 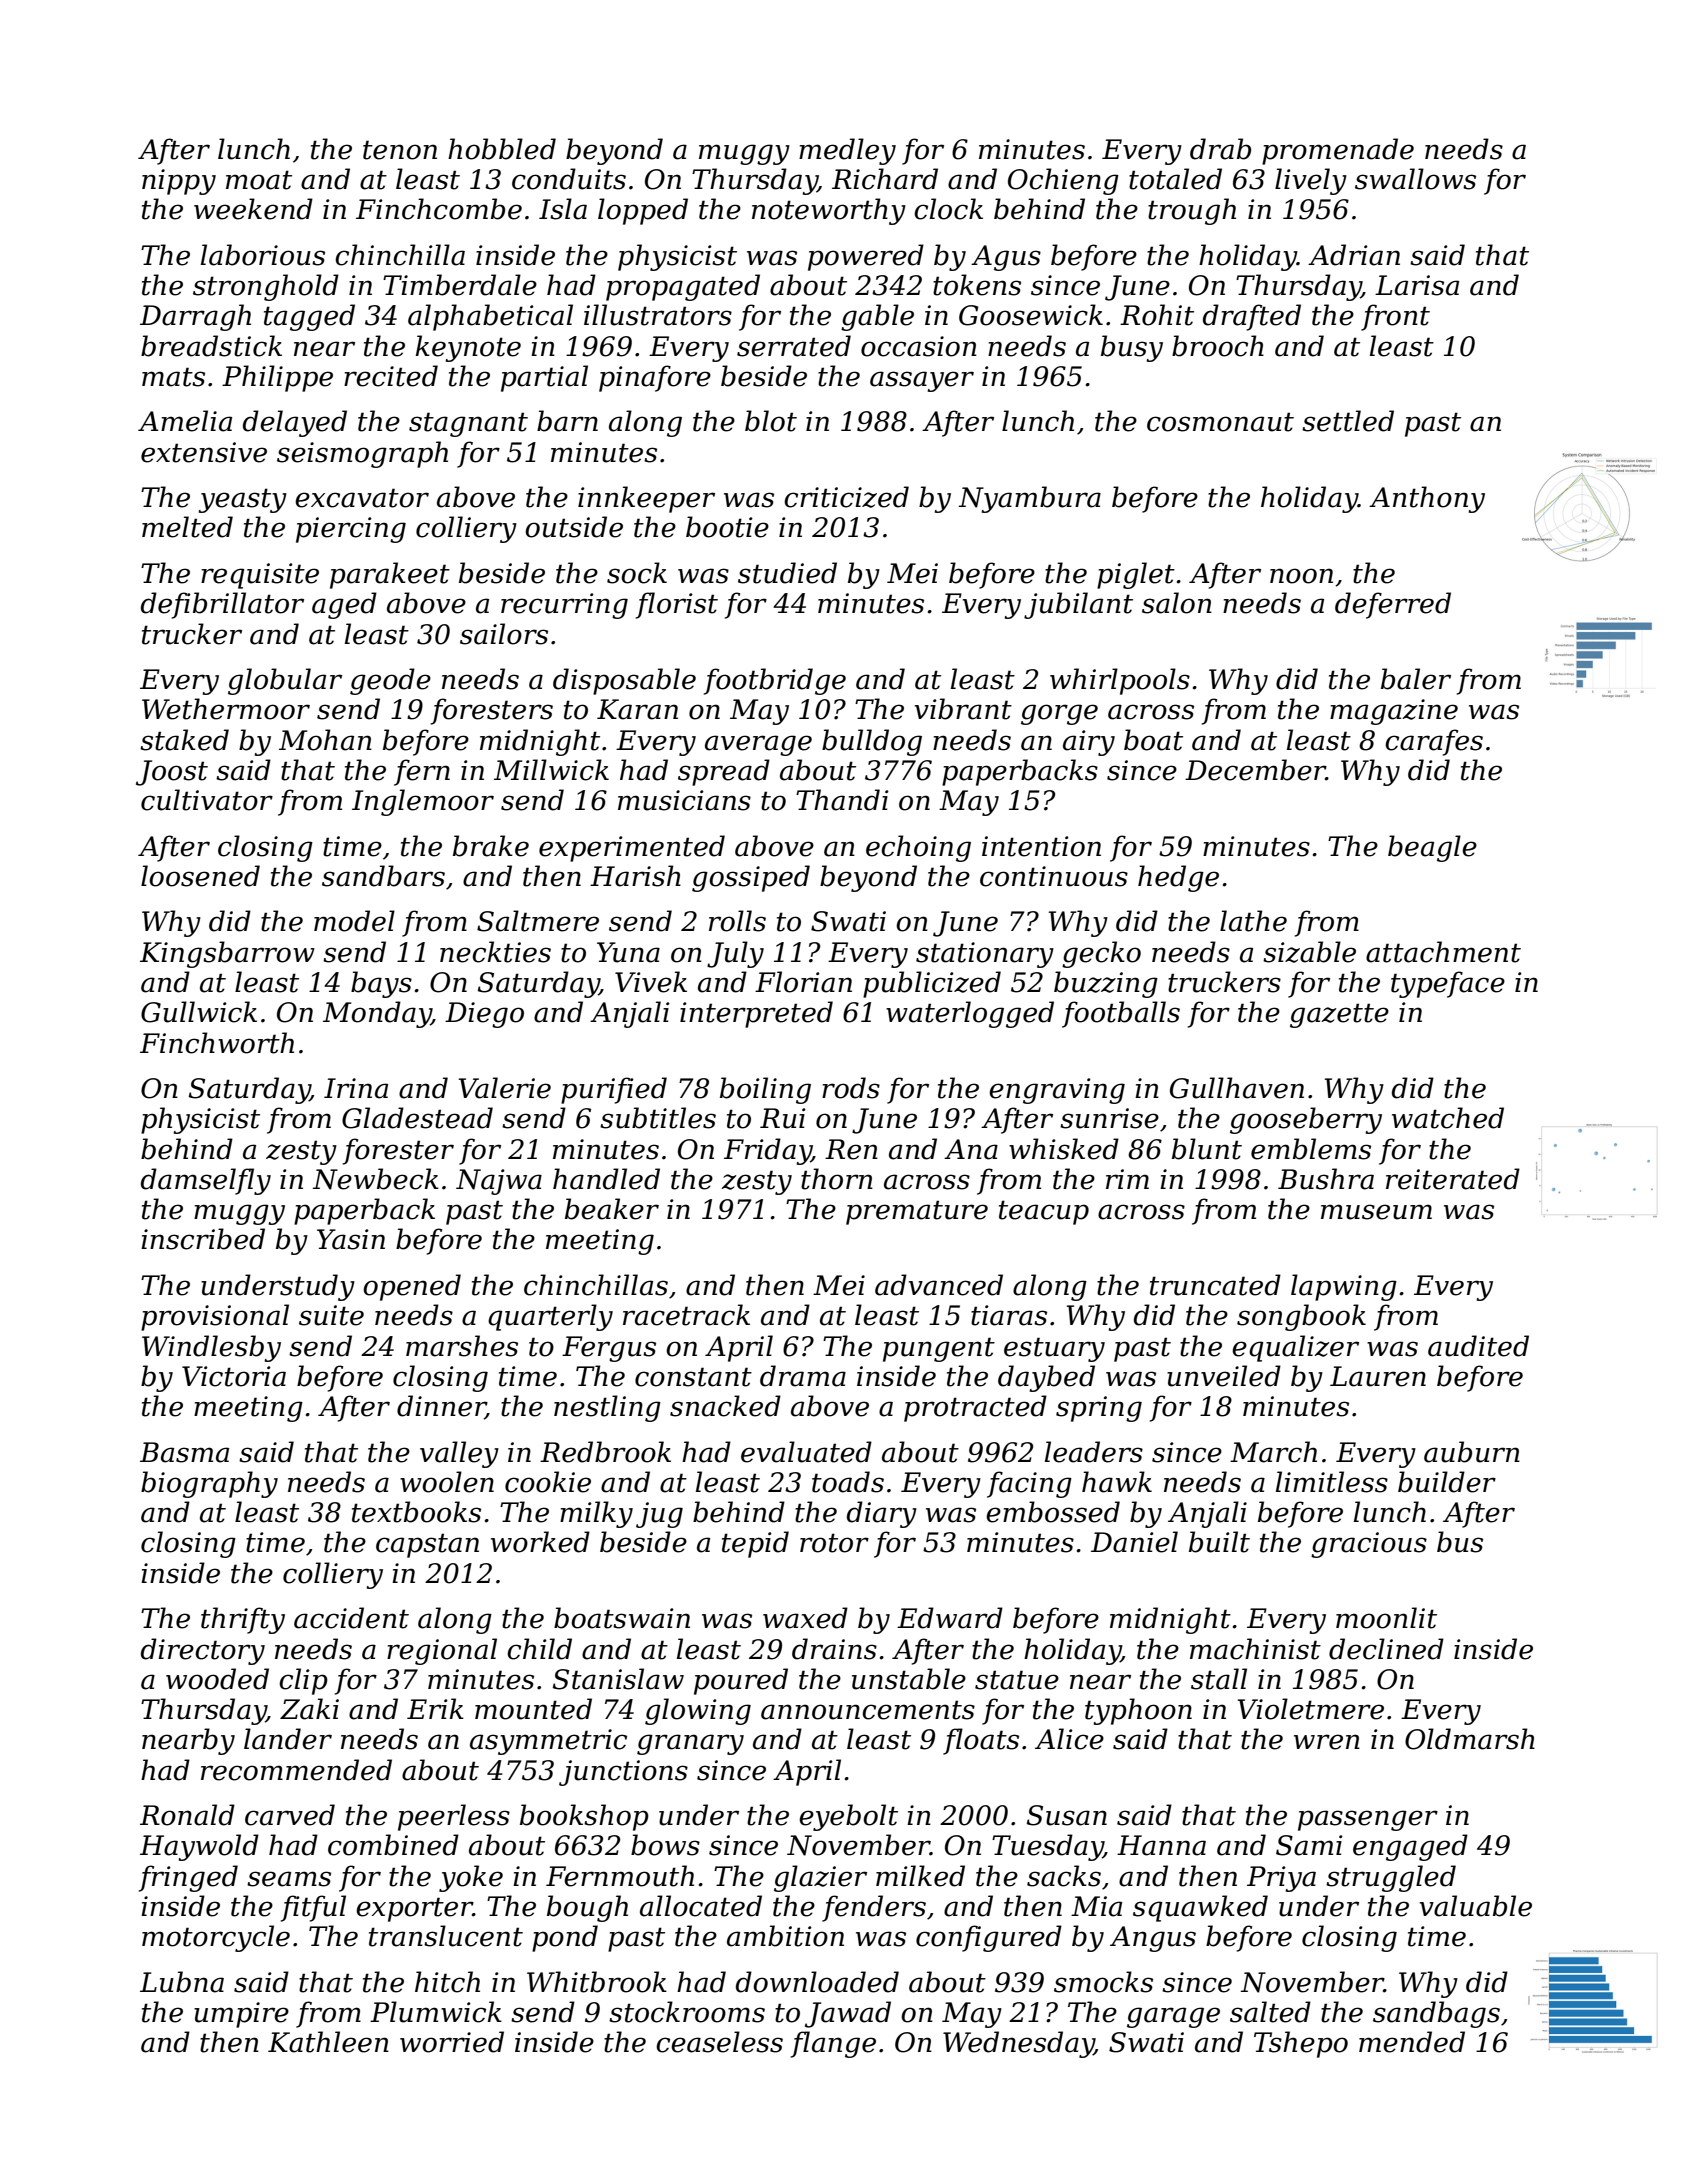 I want to click on lopped, so click(x=643, y=211).
